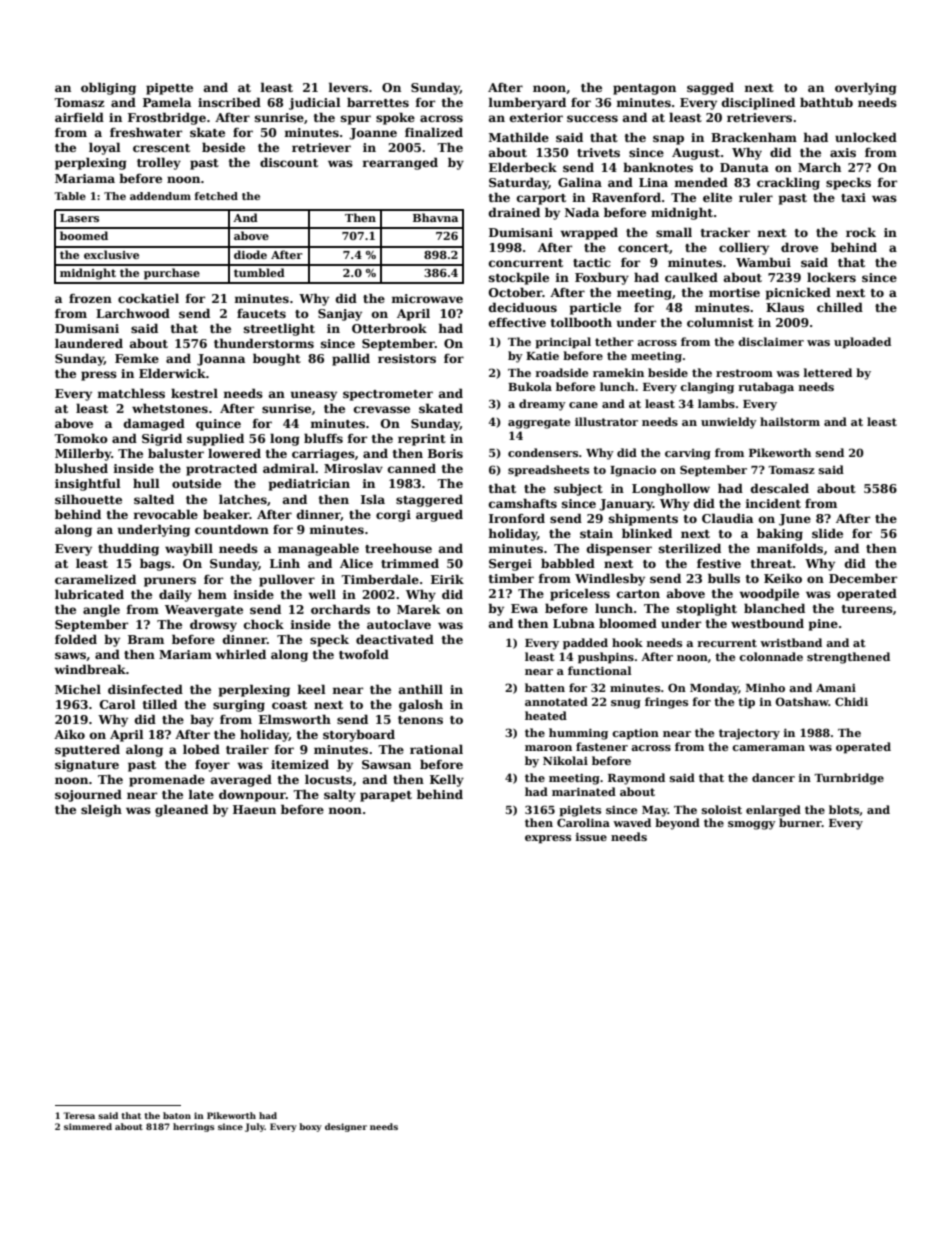  I want to click on designer, so click(346, 1127).
